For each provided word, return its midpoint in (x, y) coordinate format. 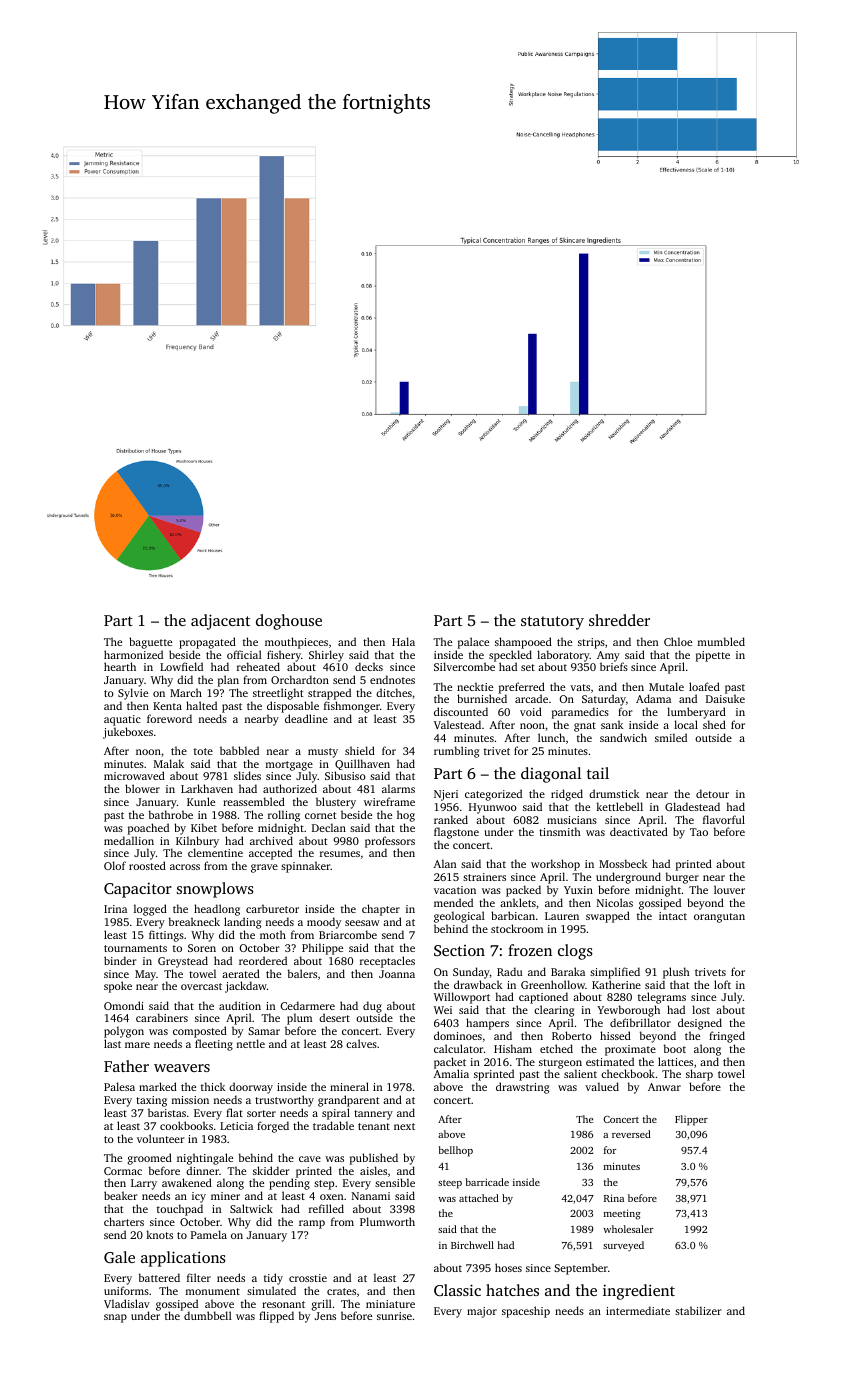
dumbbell (208, 1315)
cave (310, 1159)
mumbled (721, 641)
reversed (631, 1134)
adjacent (220, 622)
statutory (552, 623)
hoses (508, 1267)
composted (200, 1032)
